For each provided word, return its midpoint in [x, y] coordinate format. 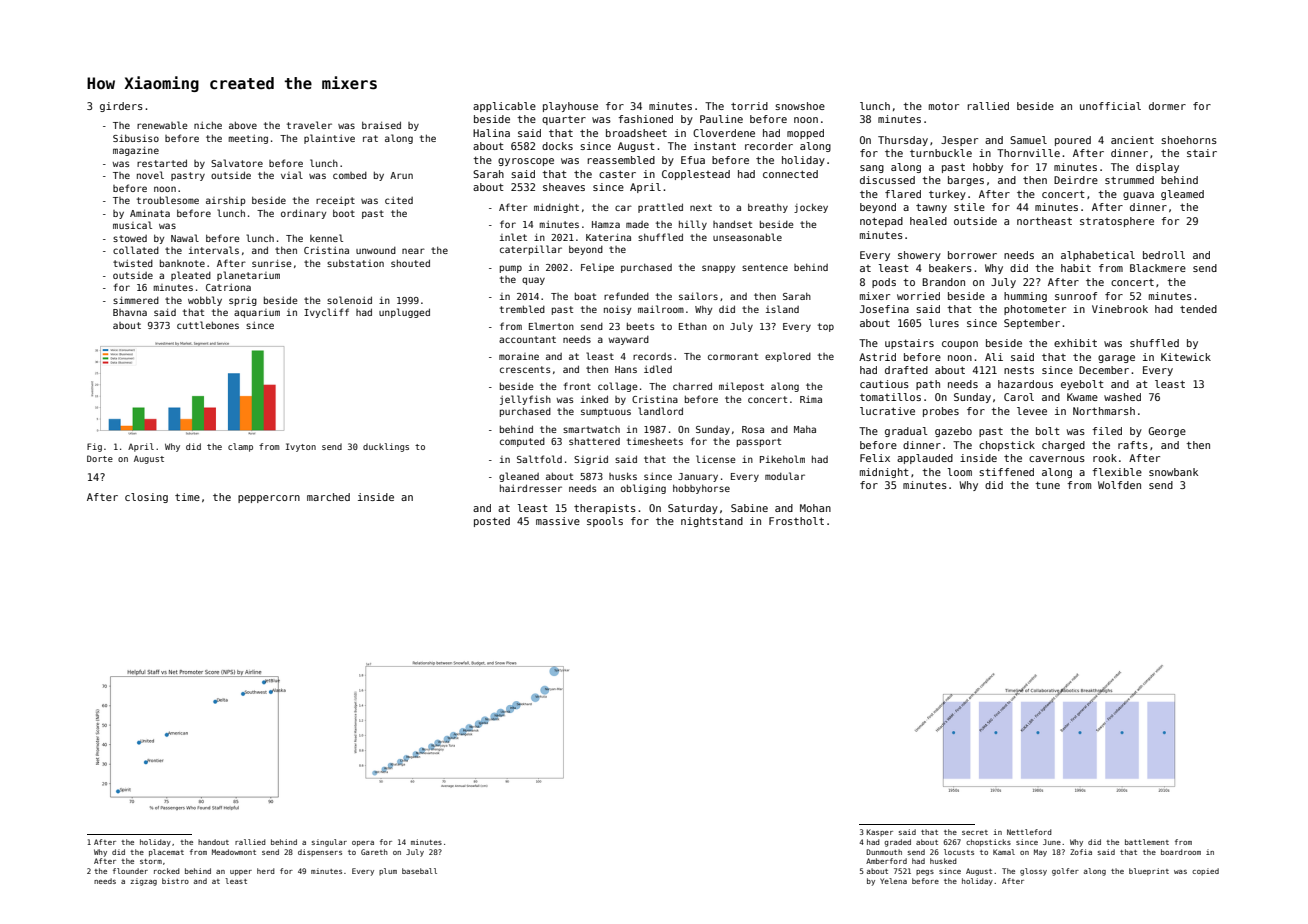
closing [146, 498]
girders [121, 107]
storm [151, 861]
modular [785, 476]
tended [1198, 309]
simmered [136, 300]
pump [511, 269]
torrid [749, 106]
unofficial [1110, 106]
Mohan [815, 508]
